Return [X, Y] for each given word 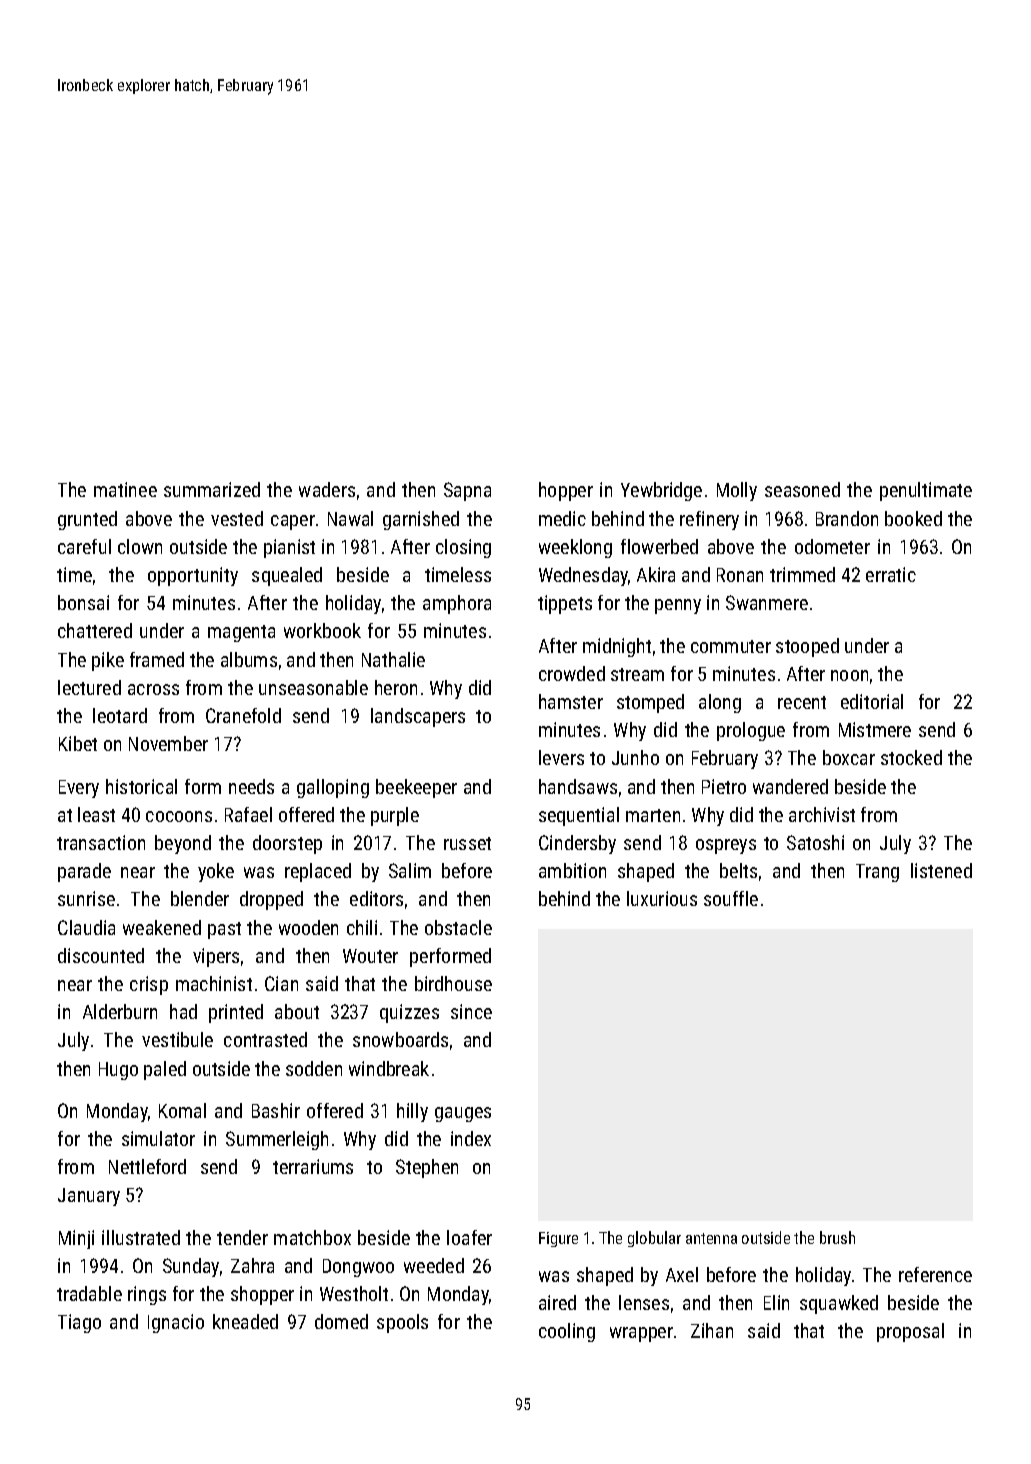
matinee [125, 489]
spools [402, 1323]
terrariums [313, 1166]
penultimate [926, 491]
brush [837, 1237]
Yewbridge [661, 491]
